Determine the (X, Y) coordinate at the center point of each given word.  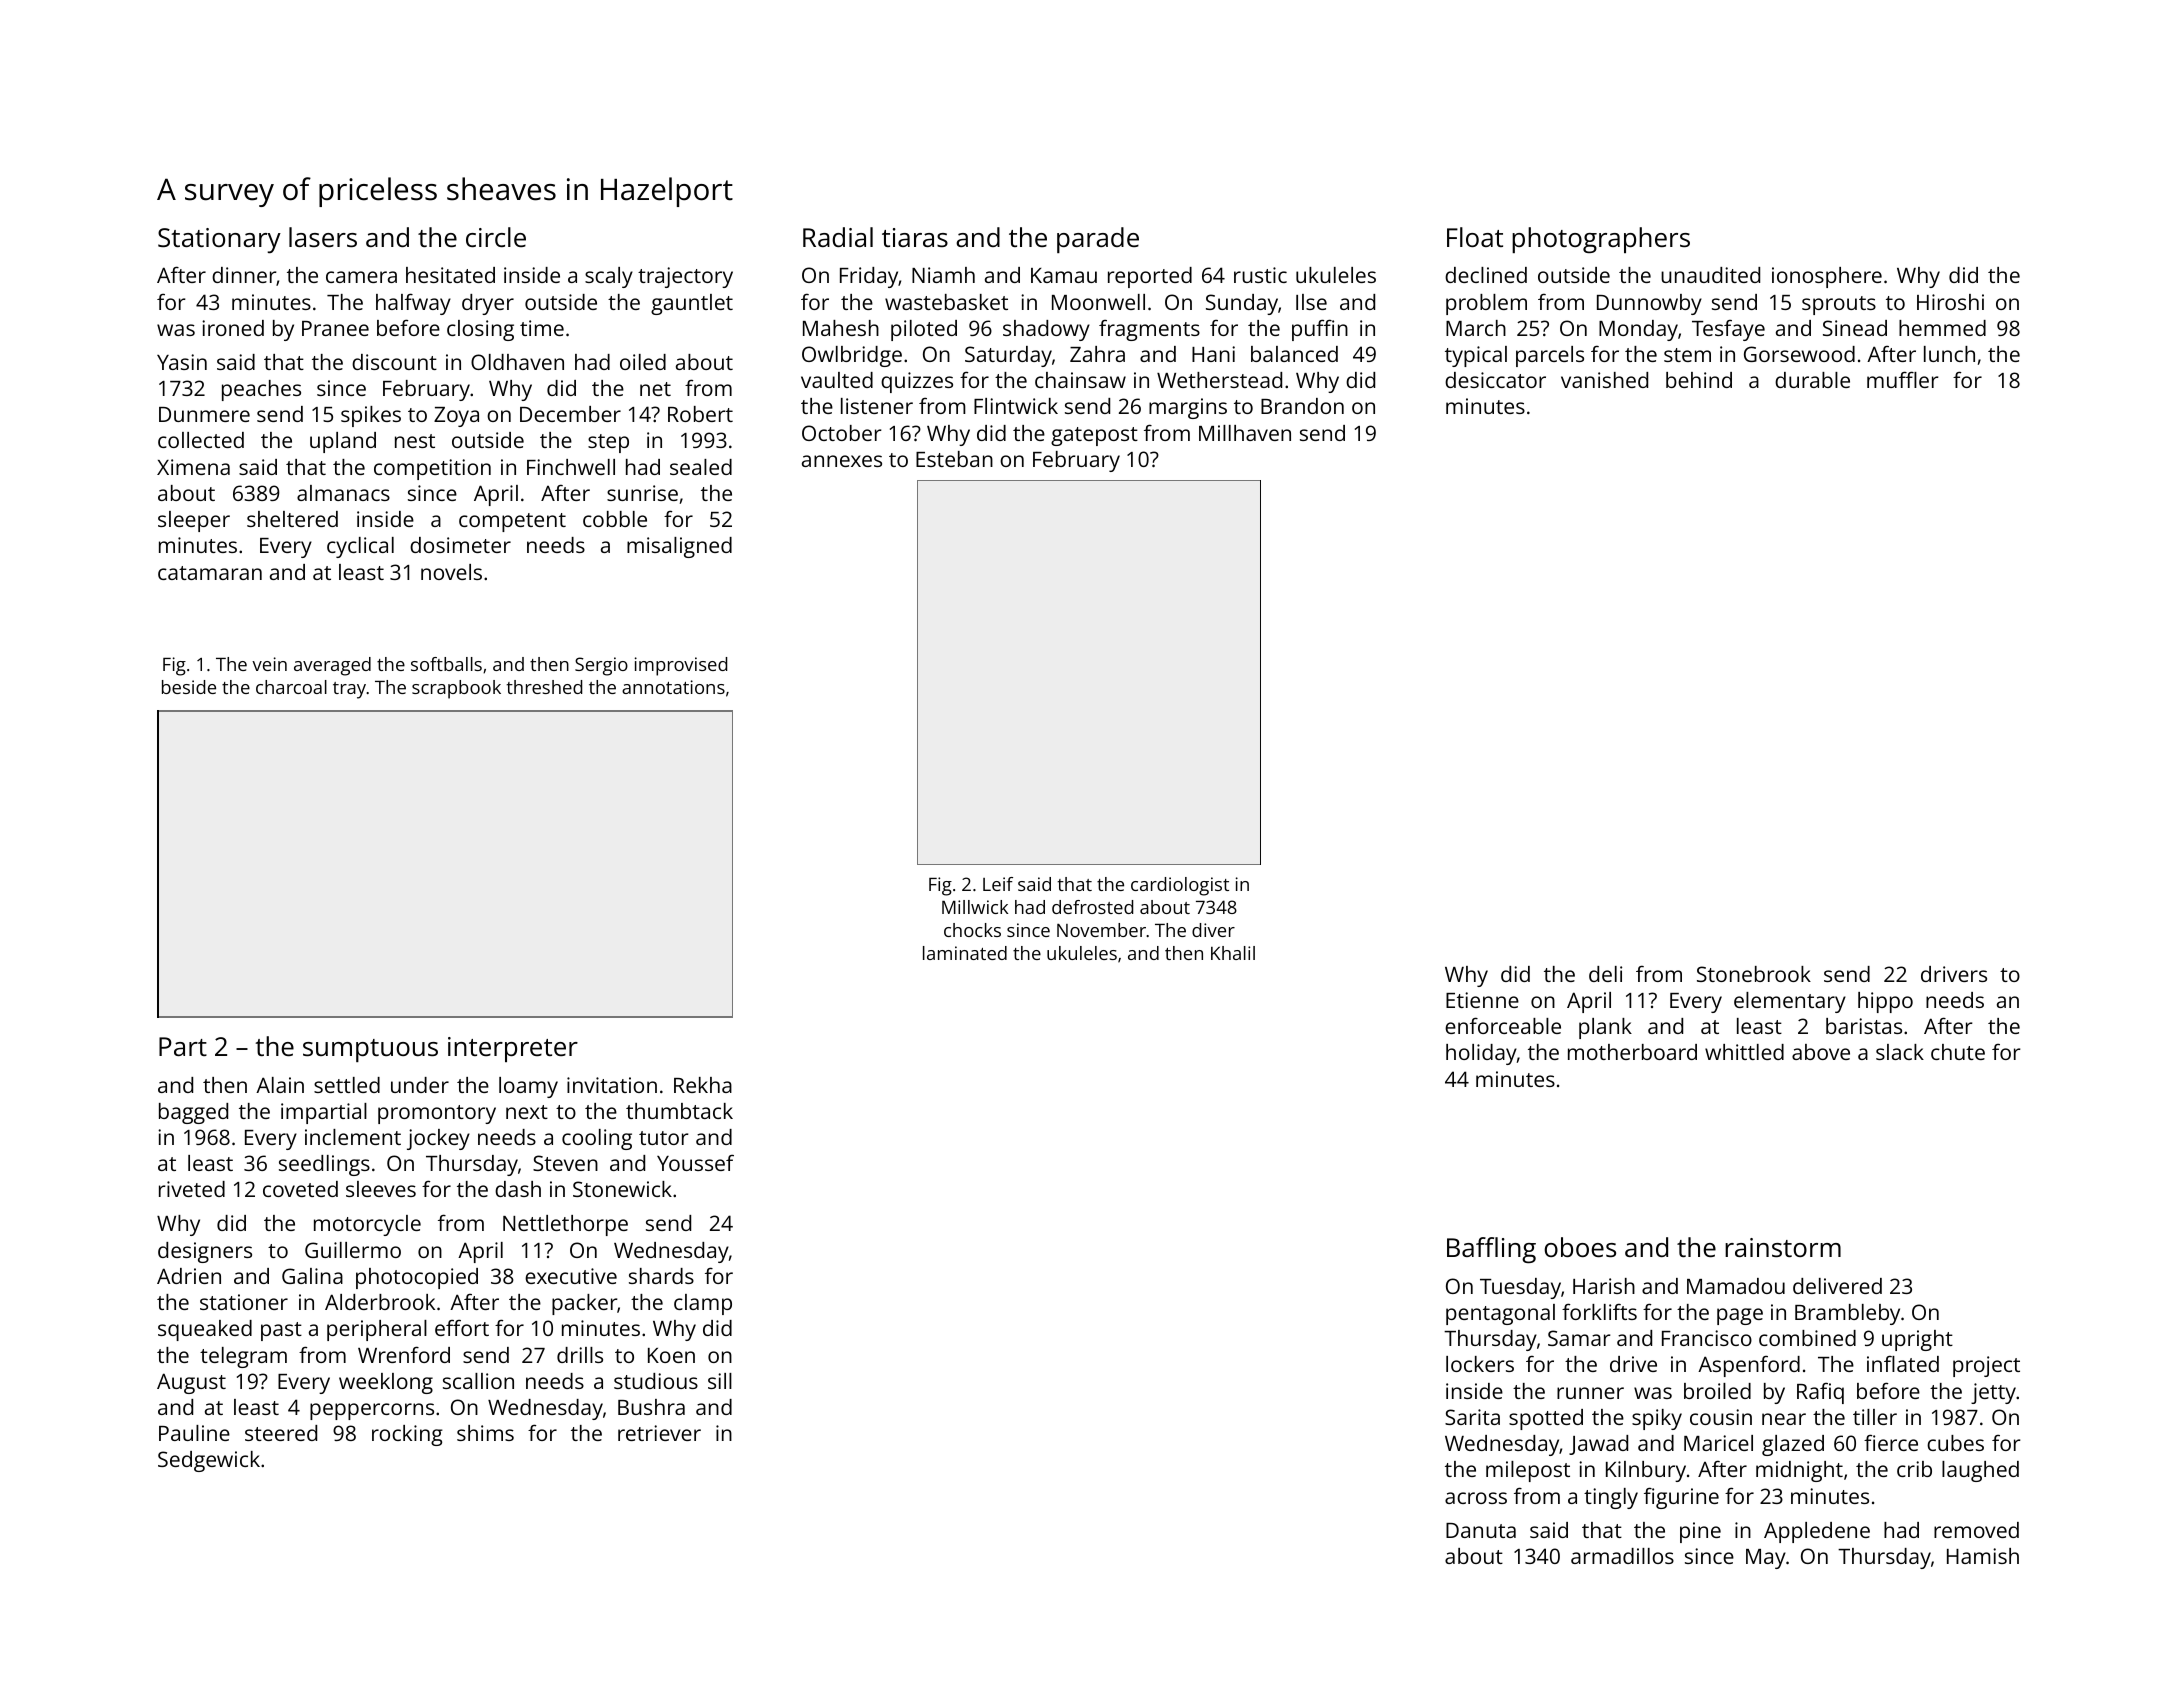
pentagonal (1500, 1314)
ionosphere (1827, 277)
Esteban (954, 459)
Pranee (335, 328)
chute (1958, 1052)
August (191, 1383)
